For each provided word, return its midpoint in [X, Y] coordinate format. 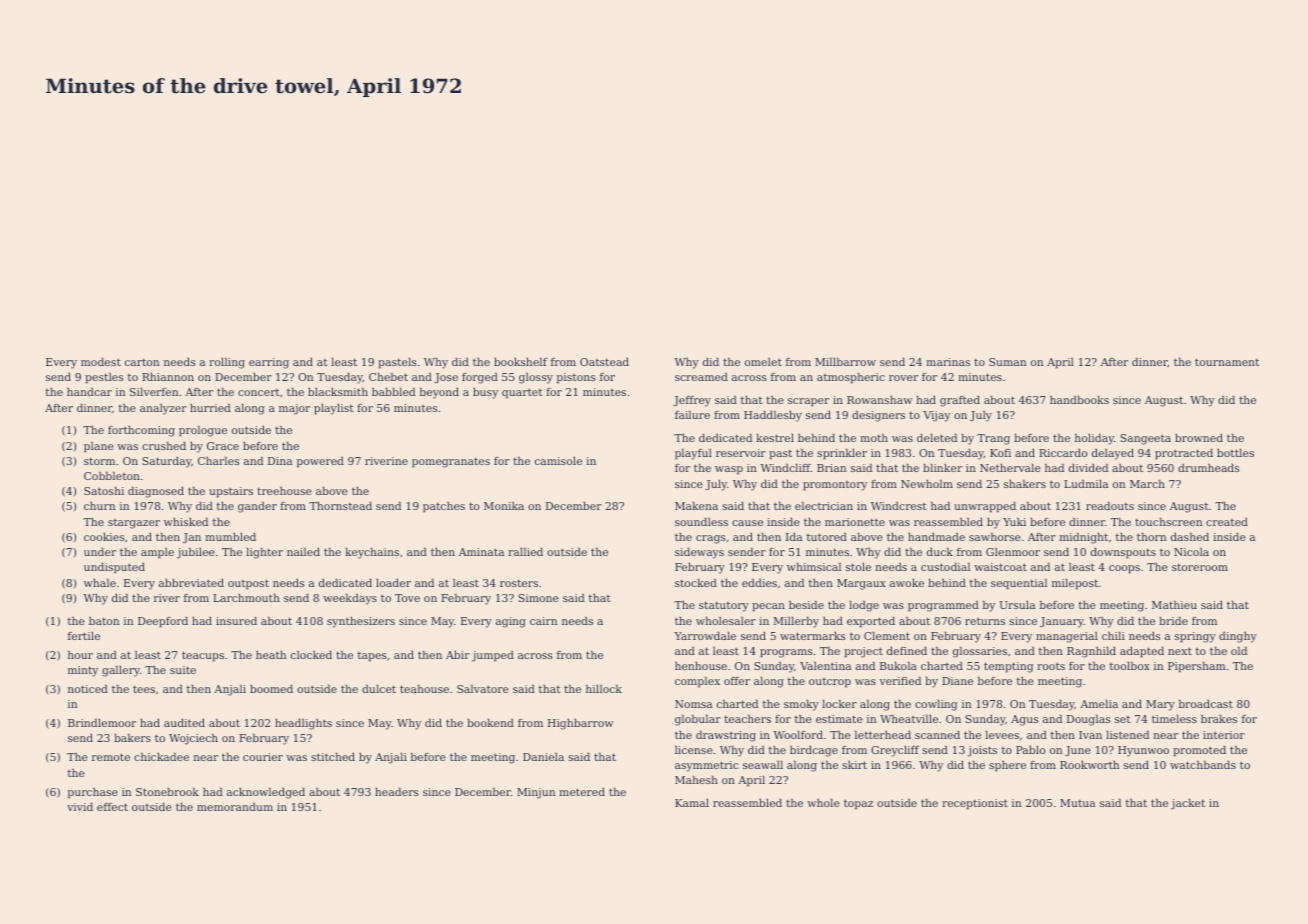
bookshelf [521, 361]
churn [100, 505]
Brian [832, 468]
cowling [936, 705]
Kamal [692, 803]
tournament [1227, 362]
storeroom [1200, 567]
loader [393, 583]
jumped [493, 656]
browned [1199, 438]
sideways [699, 553]
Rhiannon [168, 376]
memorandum [235, 806]
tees [144, 689]
